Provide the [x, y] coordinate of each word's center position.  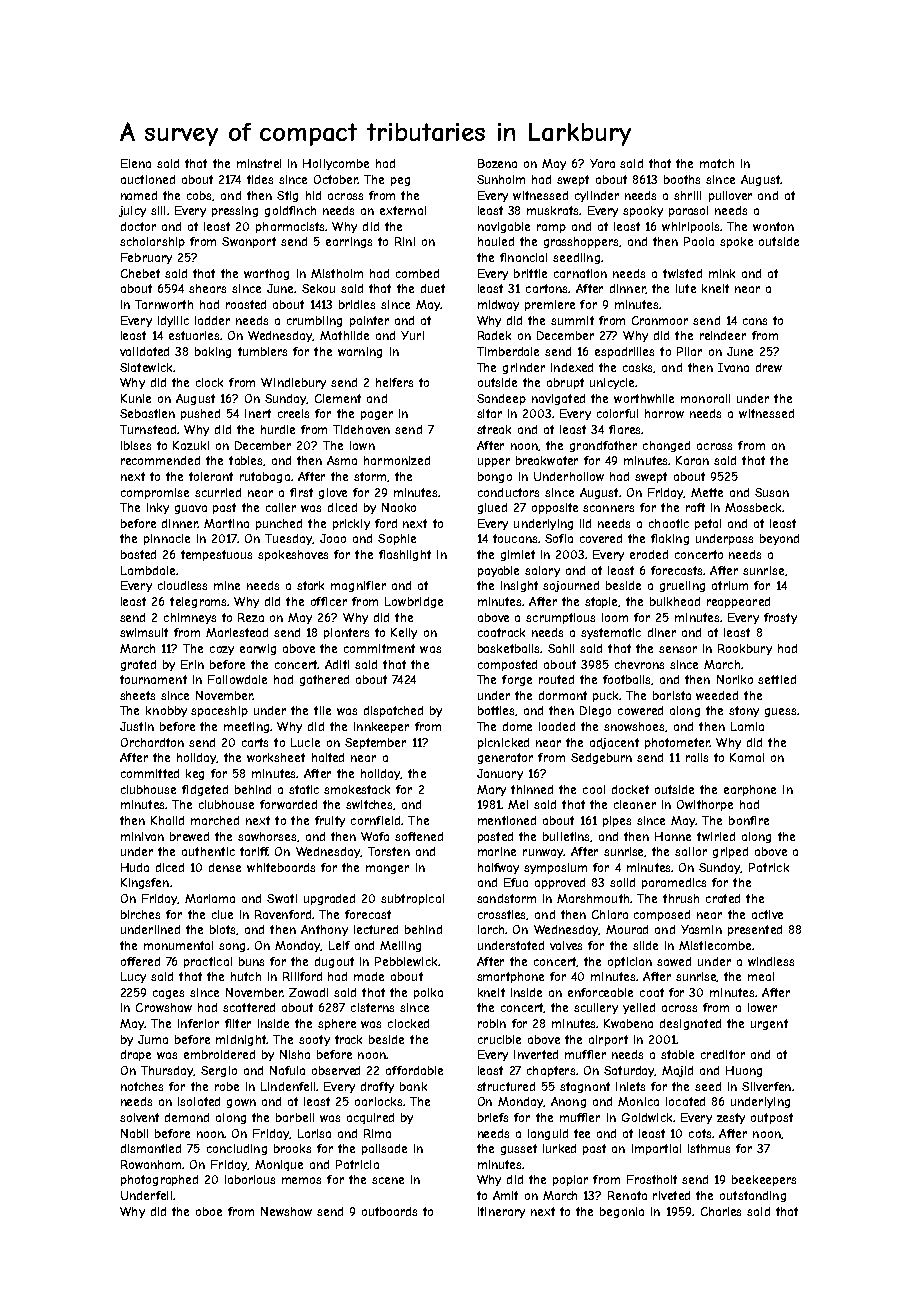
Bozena [497, 163]
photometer [677, 743]
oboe [209, 1211]
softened [419, 836]
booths [682, 179]
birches [140, 914]
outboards [389, 1211]
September [375, 743]
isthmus [709, 1148]
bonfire [749, 820]
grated [138, 665]
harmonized [397, 460]
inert [258, 413]
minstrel [259, 163]
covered [601, 538]
